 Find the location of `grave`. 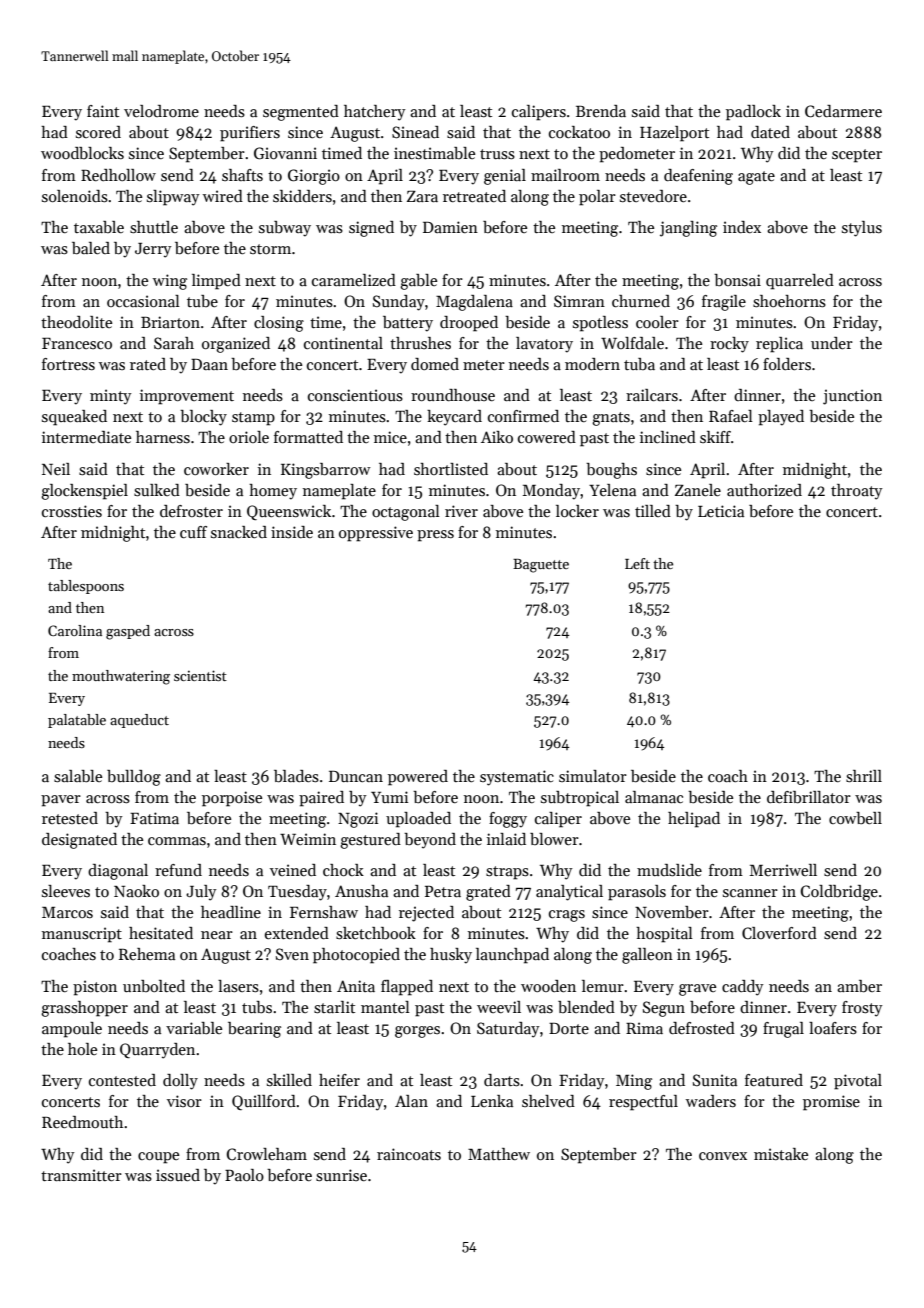

grave is located at coordinates (697, 990).
